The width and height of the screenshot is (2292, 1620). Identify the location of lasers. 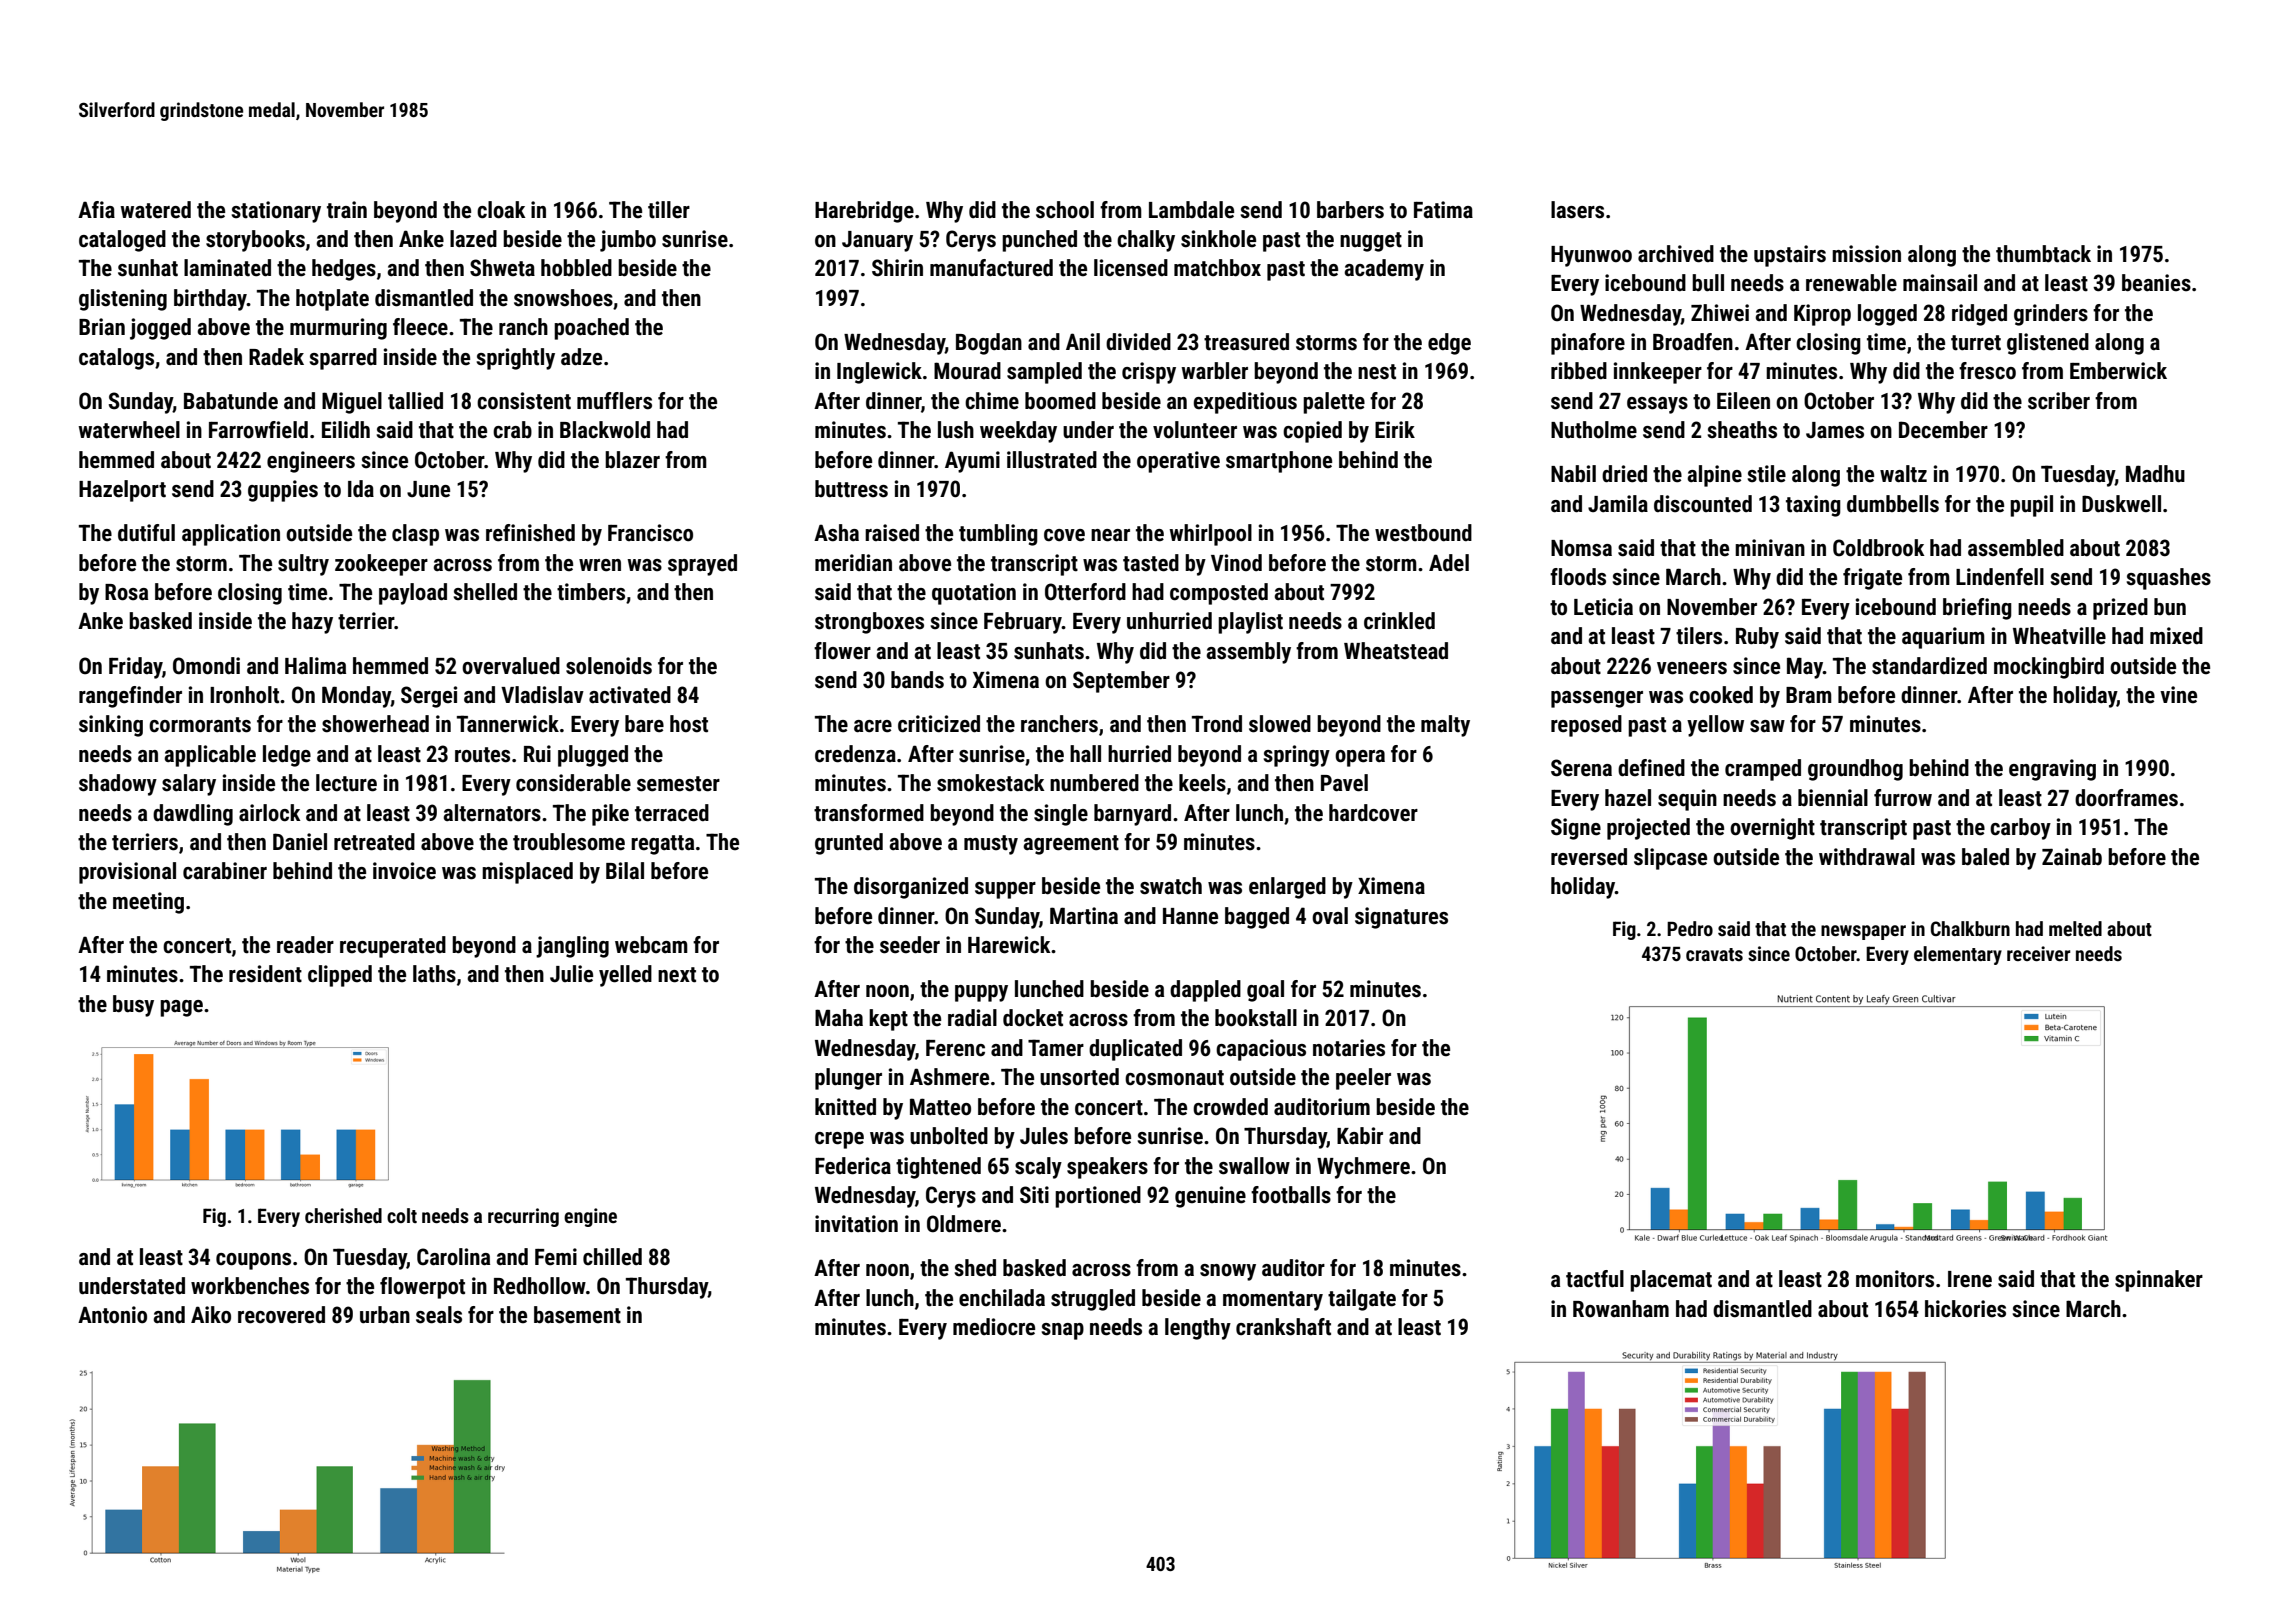
(1577, 210).
